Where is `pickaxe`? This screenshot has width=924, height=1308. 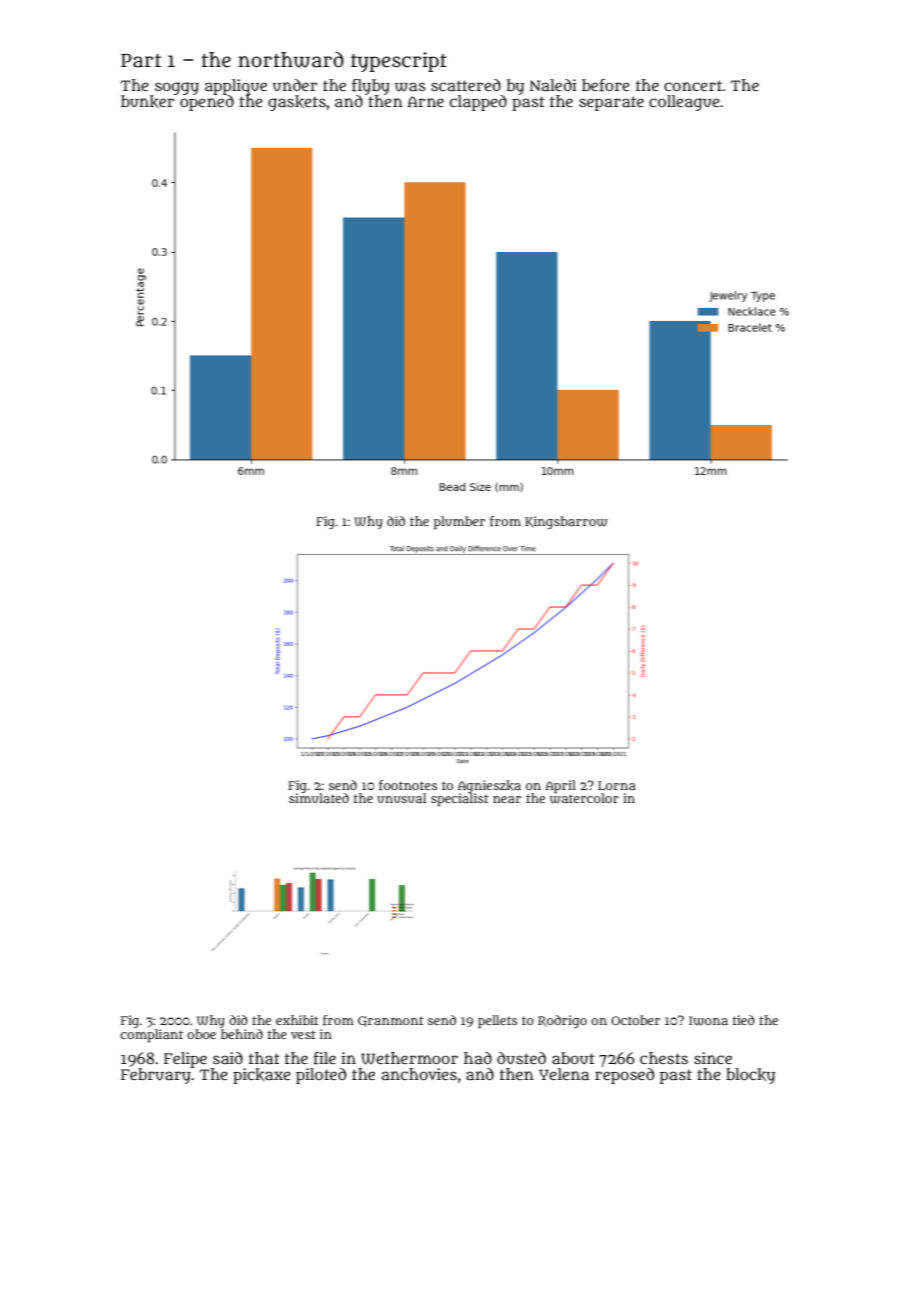
pickaxe is located at coordinates (262, 1076).
